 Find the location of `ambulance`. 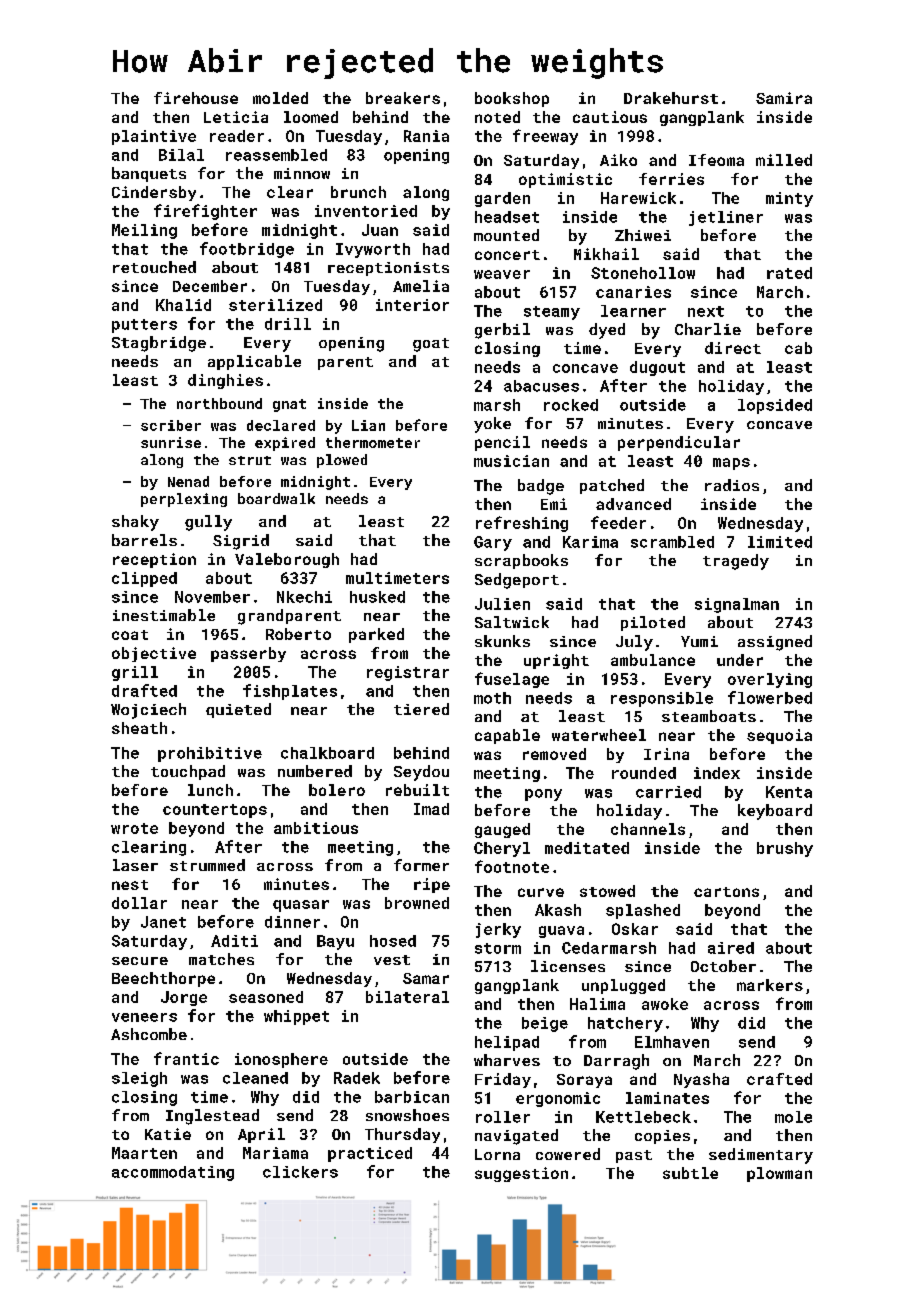

ambulance is located at coordinates (653, 660).
